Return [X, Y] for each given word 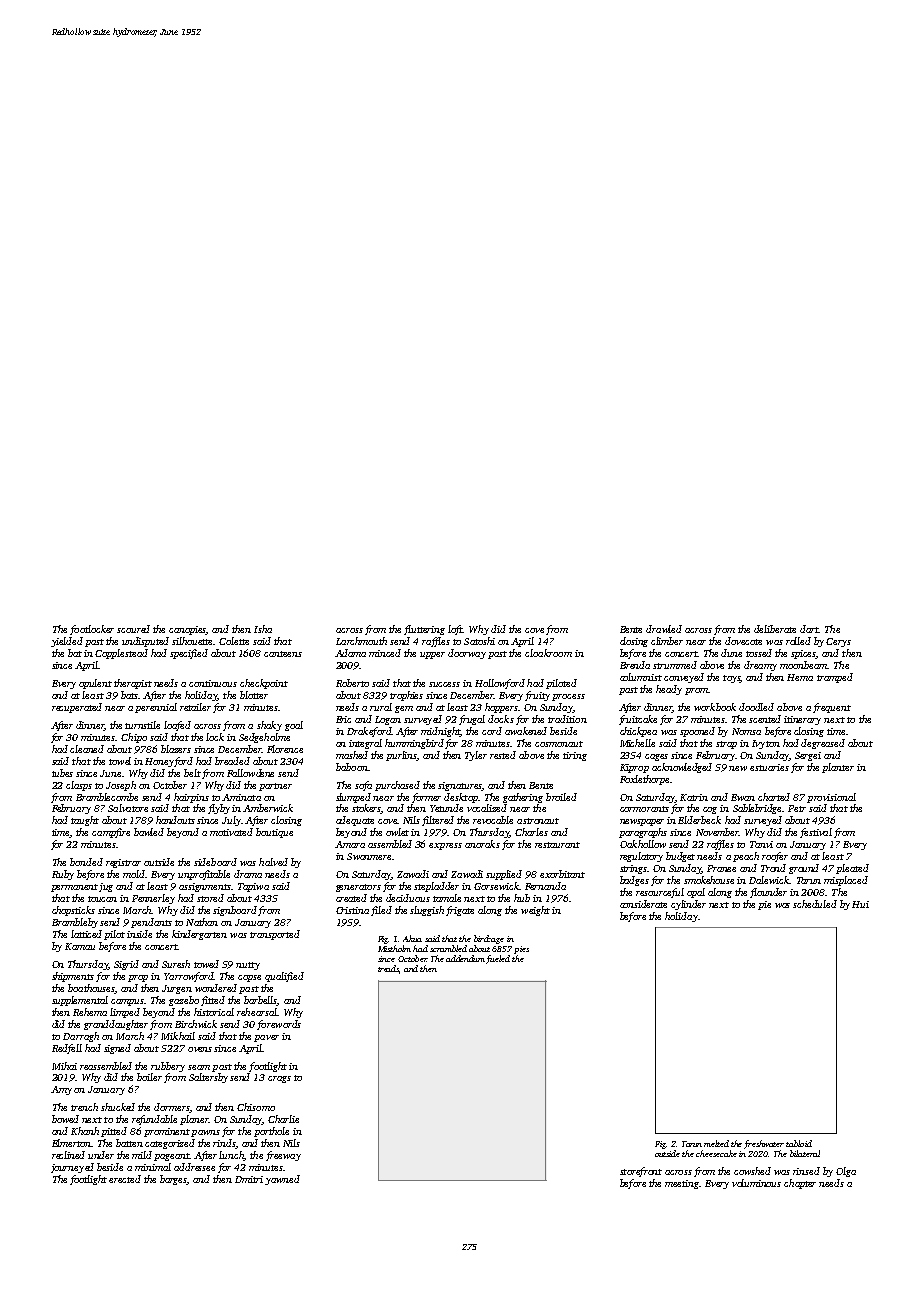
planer [194, 1120]
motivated [231, 832]
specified [189, 654]
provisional [831, 798]
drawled [664, 629]
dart [809, 629]
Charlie [283, 1119]
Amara [350, 844]
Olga [846, 1172]
